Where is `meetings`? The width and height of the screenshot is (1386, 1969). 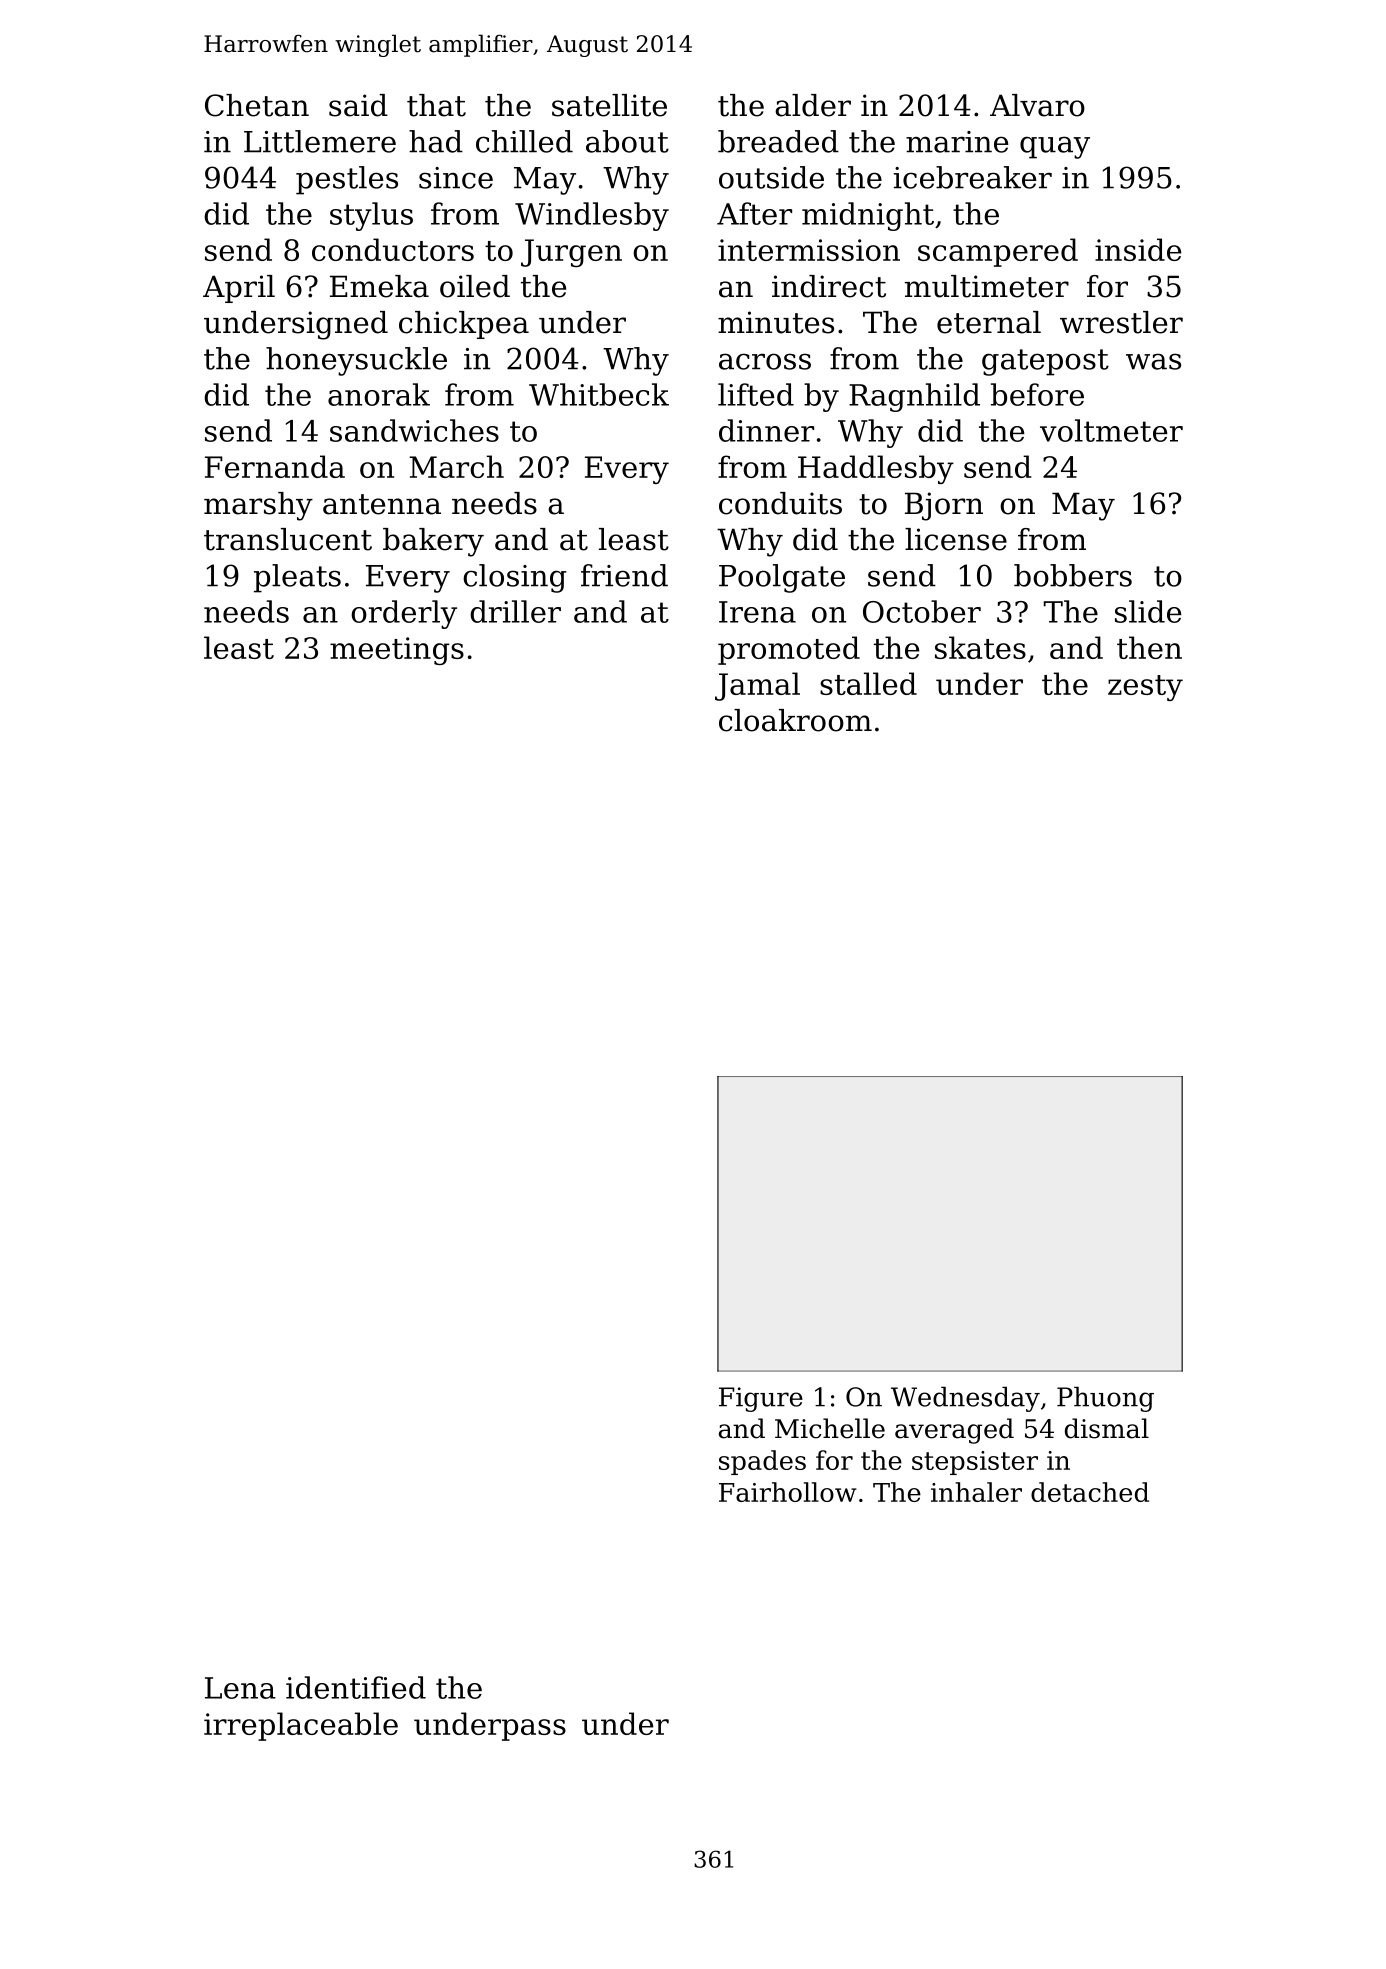
meetings is located at coordinates (397, 651).
